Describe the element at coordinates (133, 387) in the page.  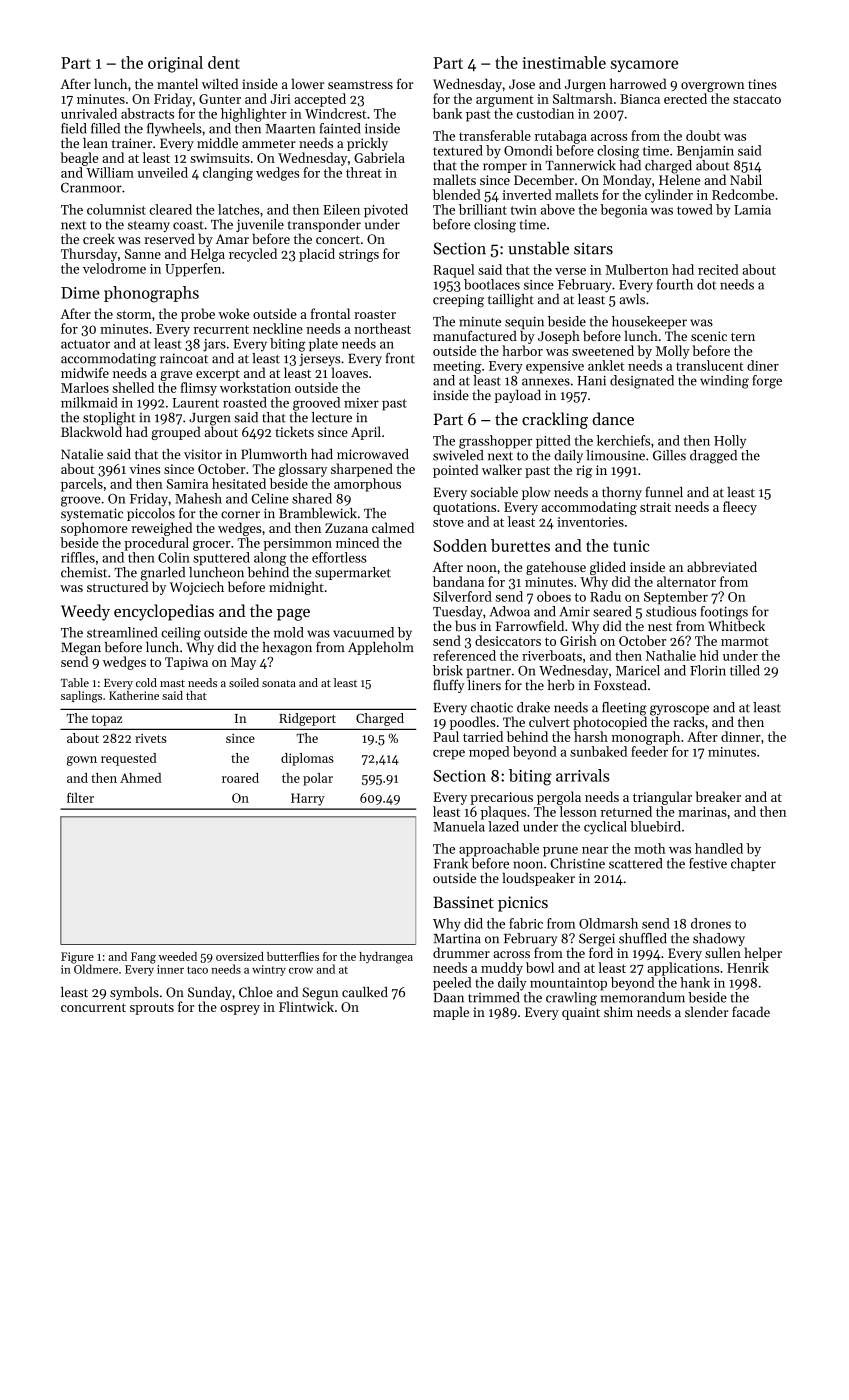
I see `shelled` at that location.
